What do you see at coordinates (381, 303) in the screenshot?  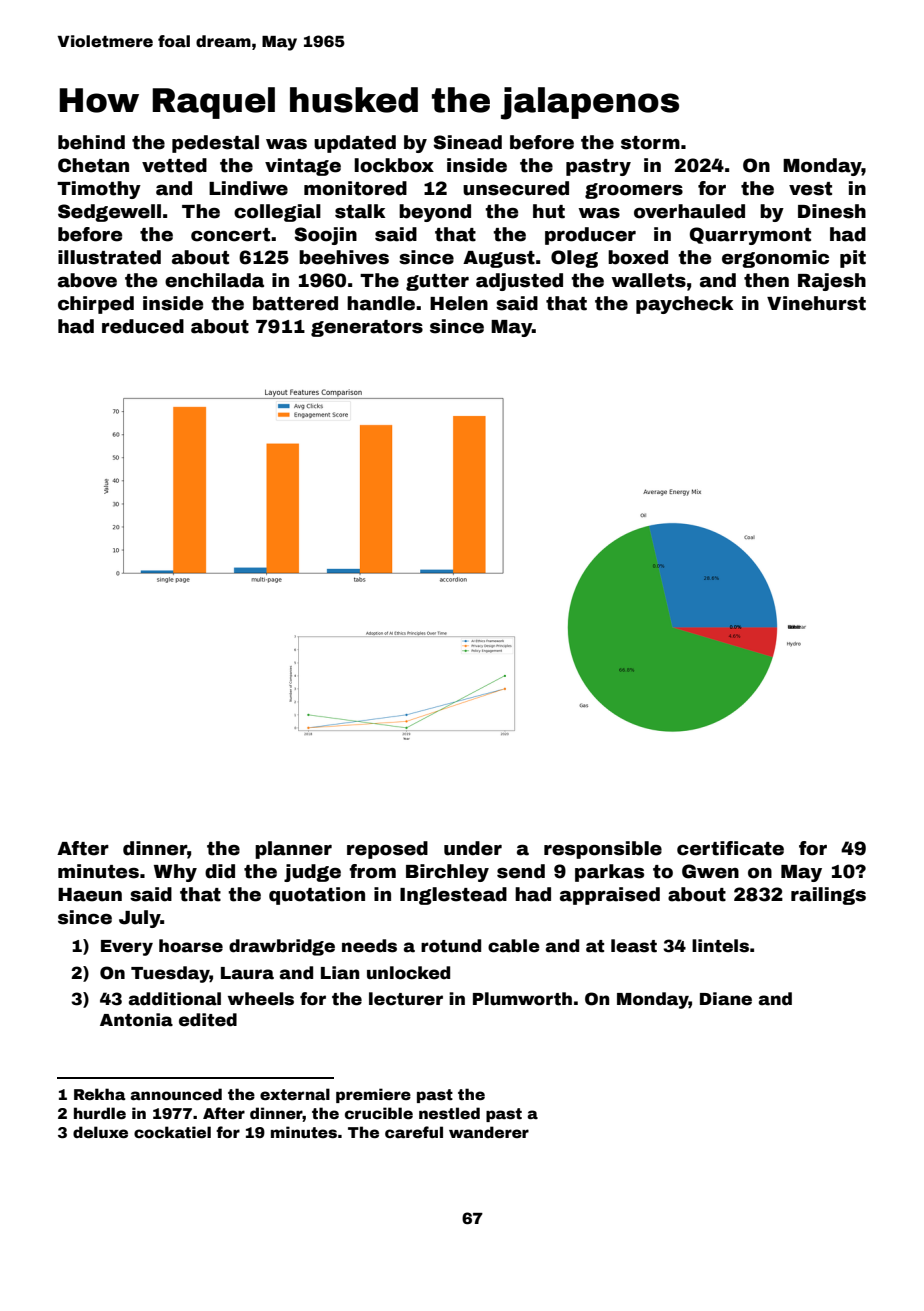 I see `handle` at bounding box center [381, 303].
